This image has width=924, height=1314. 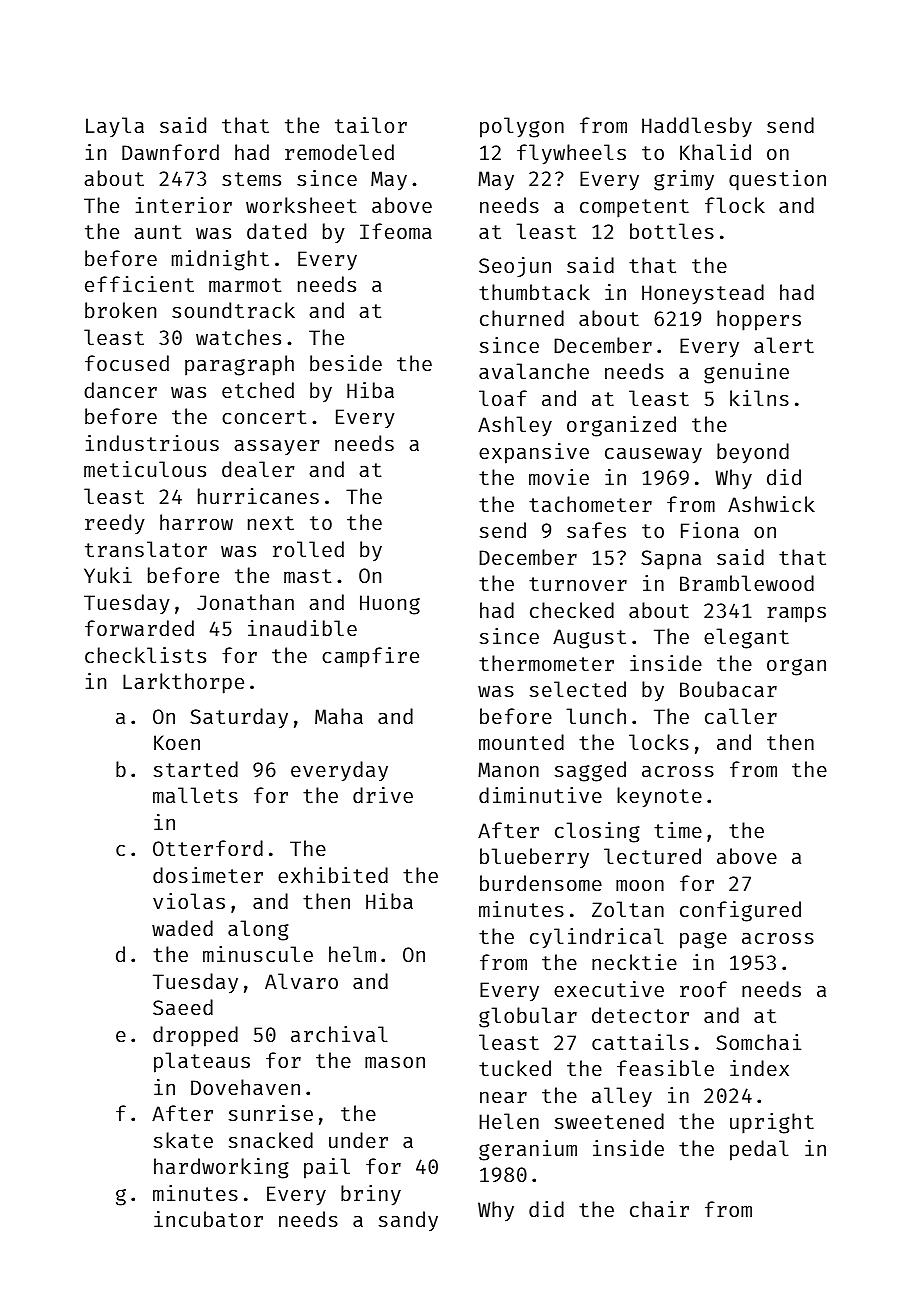 I want to click on thermometer, so click(x=546, y=663).
